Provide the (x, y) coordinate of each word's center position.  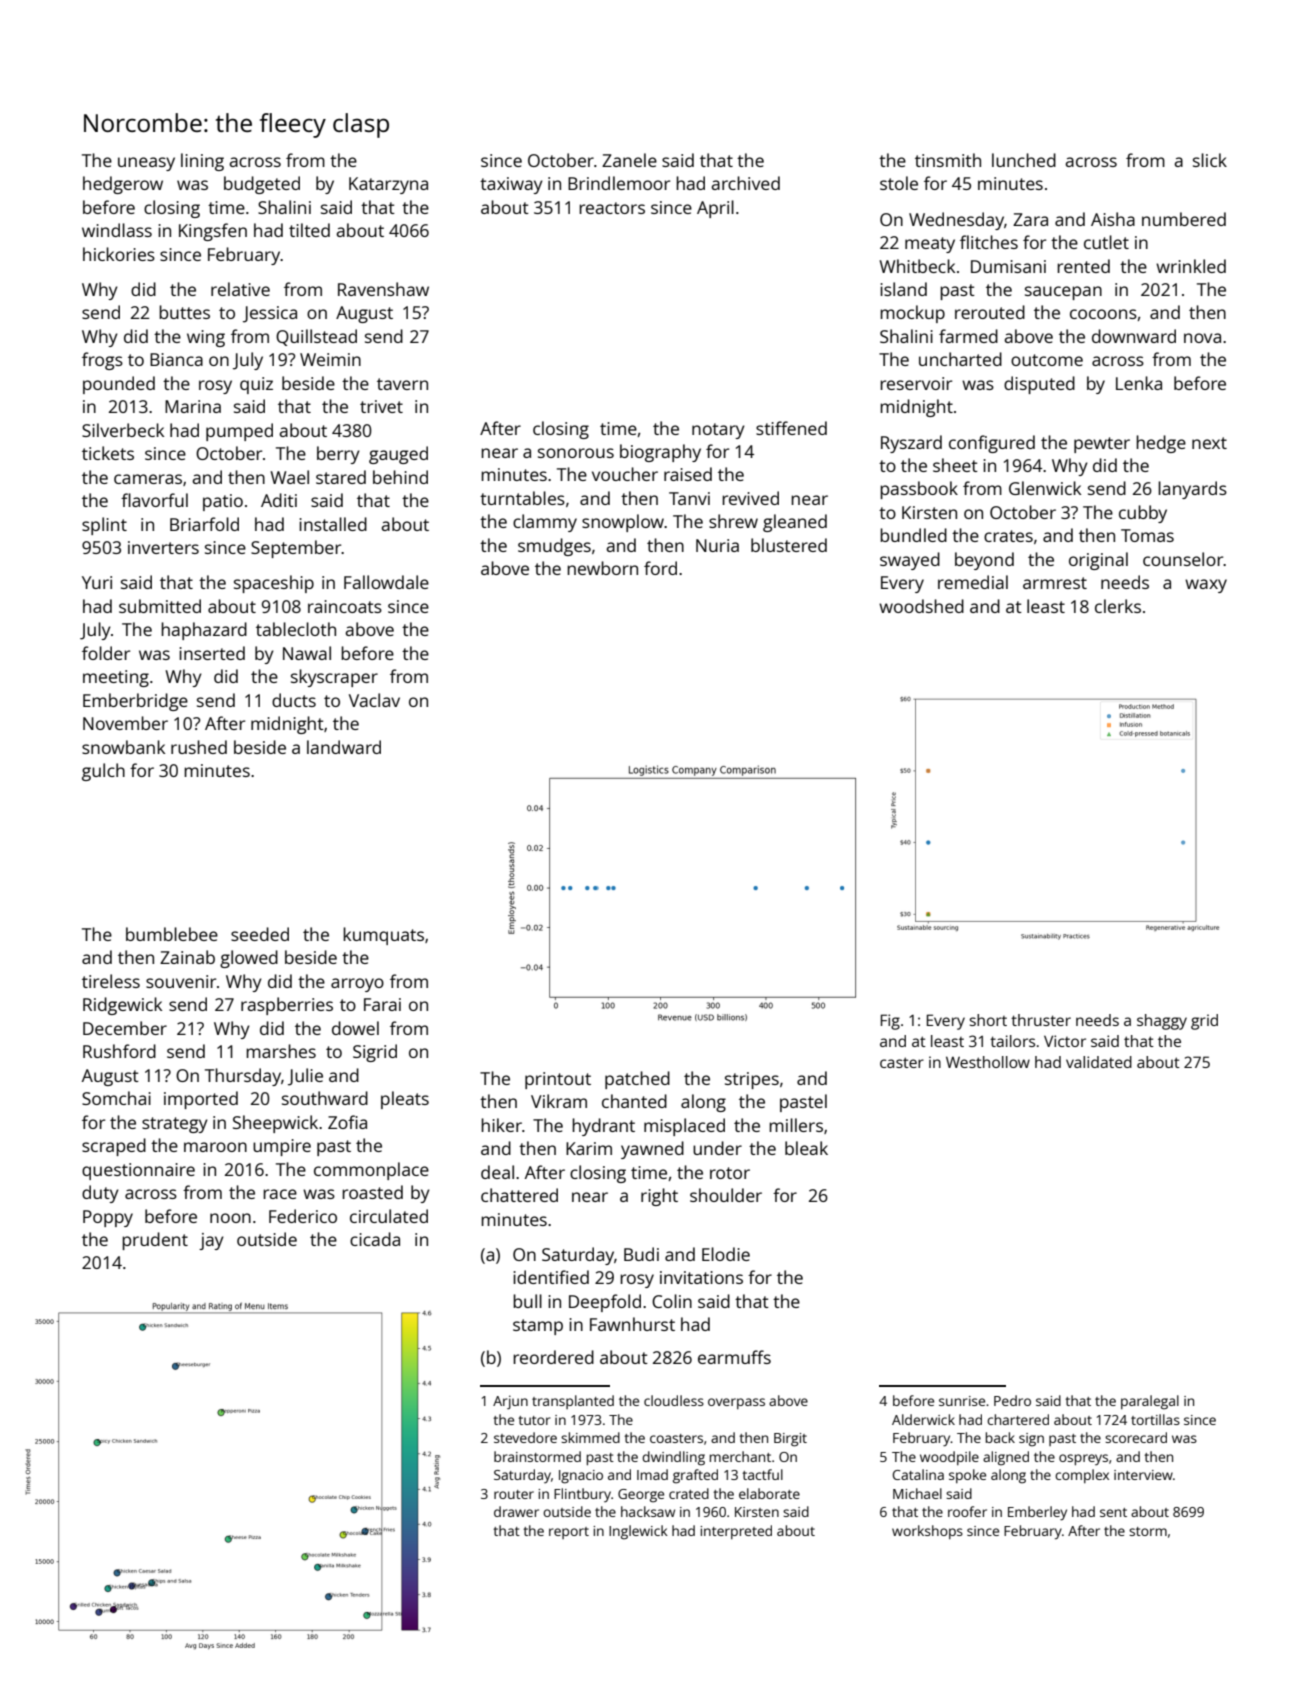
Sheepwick (275, 1124)
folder (106, 653)
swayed (910, 561)
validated (1099, 1062)
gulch (103, 772)
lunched (1024, 160)
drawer (516, 1511)
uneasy (146, 164)
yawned (652, 1150)
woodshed (921, 606)
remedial (973, 582)
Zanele (629, 160)
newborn (602, 568)
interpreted (736, 1532)
